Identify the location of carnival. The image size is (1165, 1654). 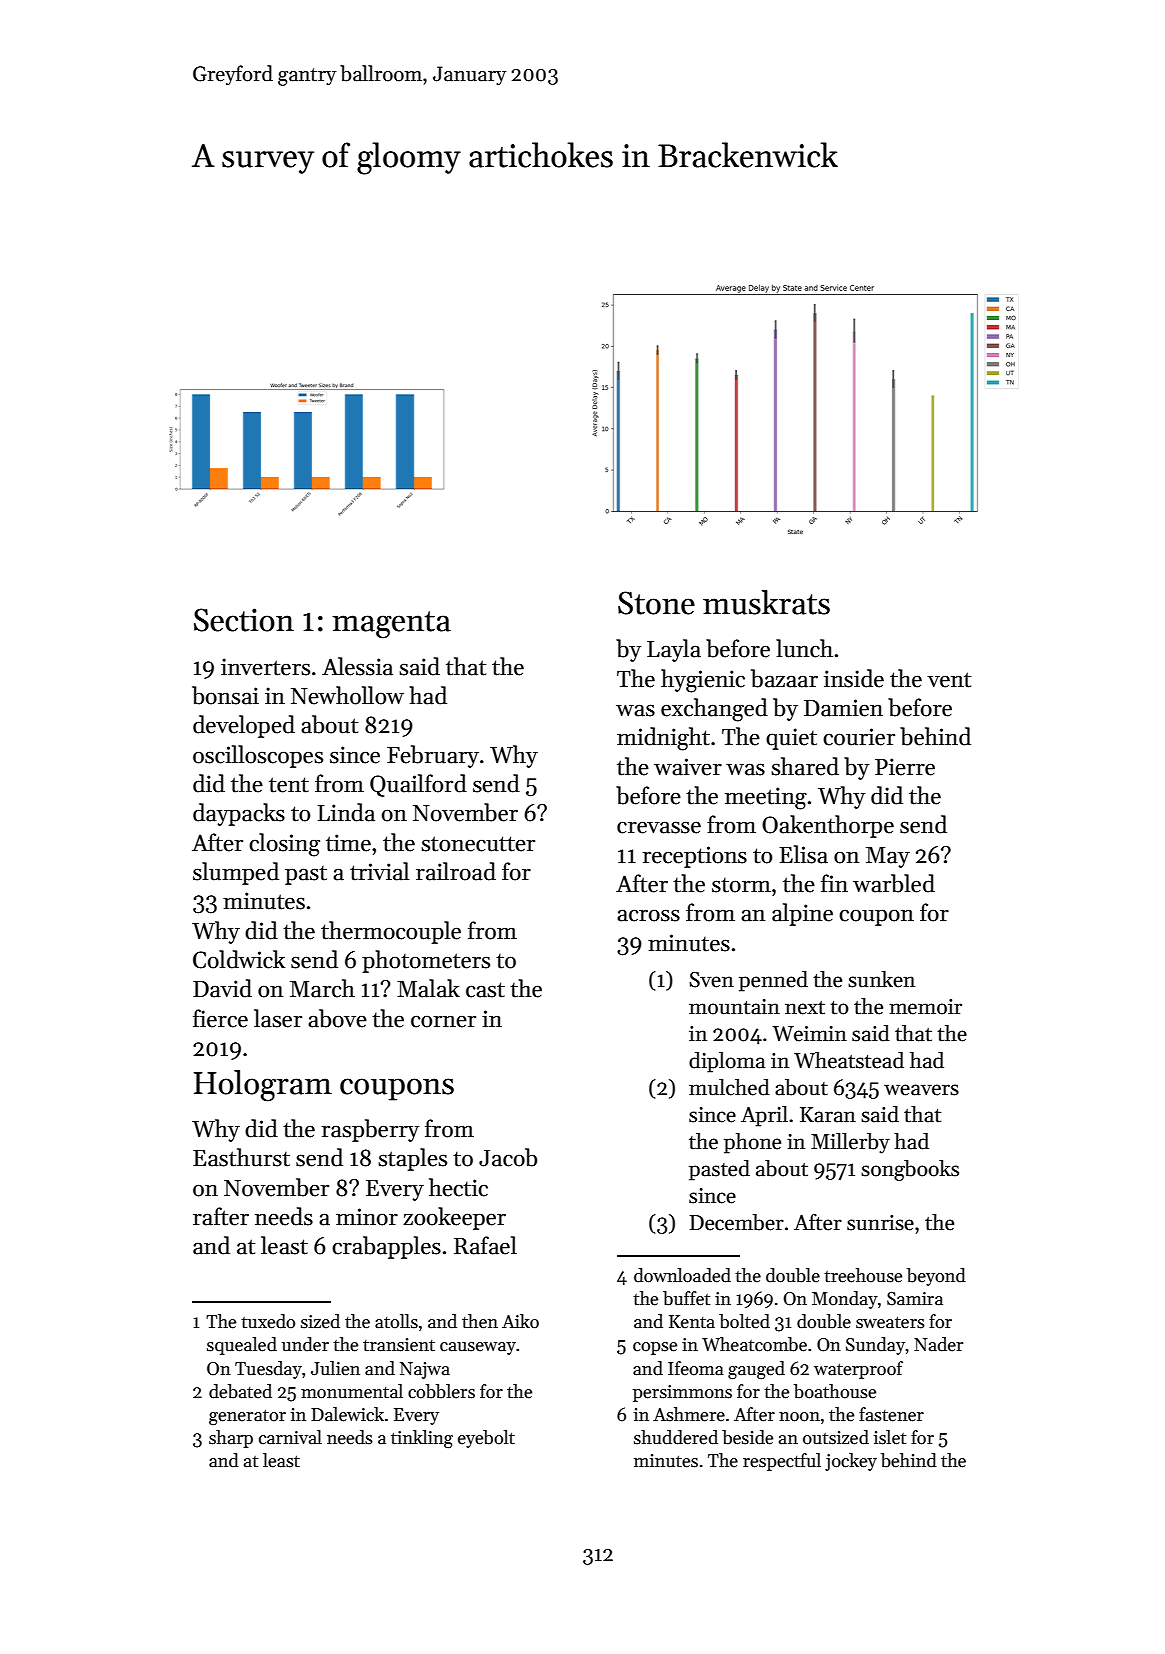
(290, 1437).
